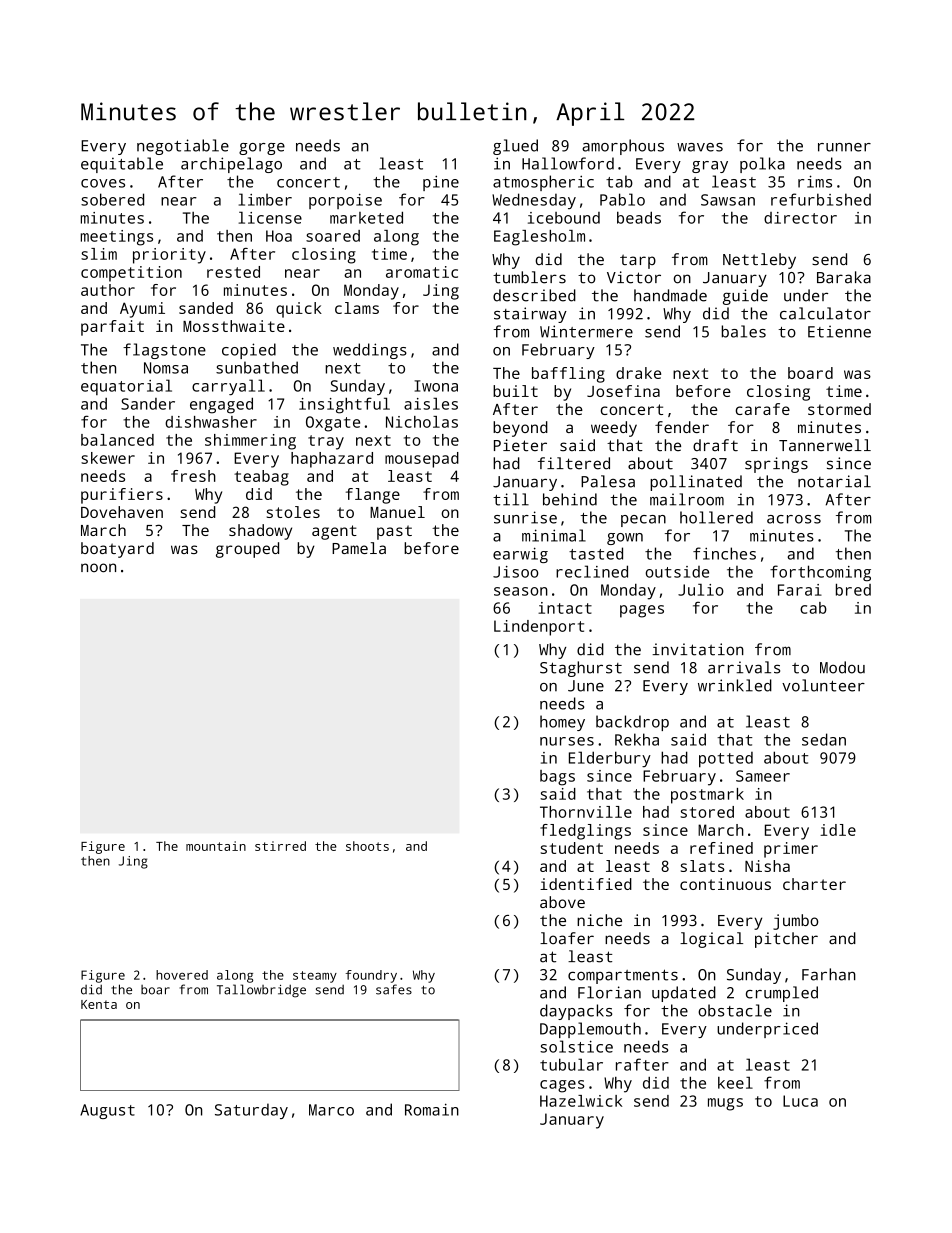 The image size is (952, 1233). I want to click on mountain, so click(216, 846).
